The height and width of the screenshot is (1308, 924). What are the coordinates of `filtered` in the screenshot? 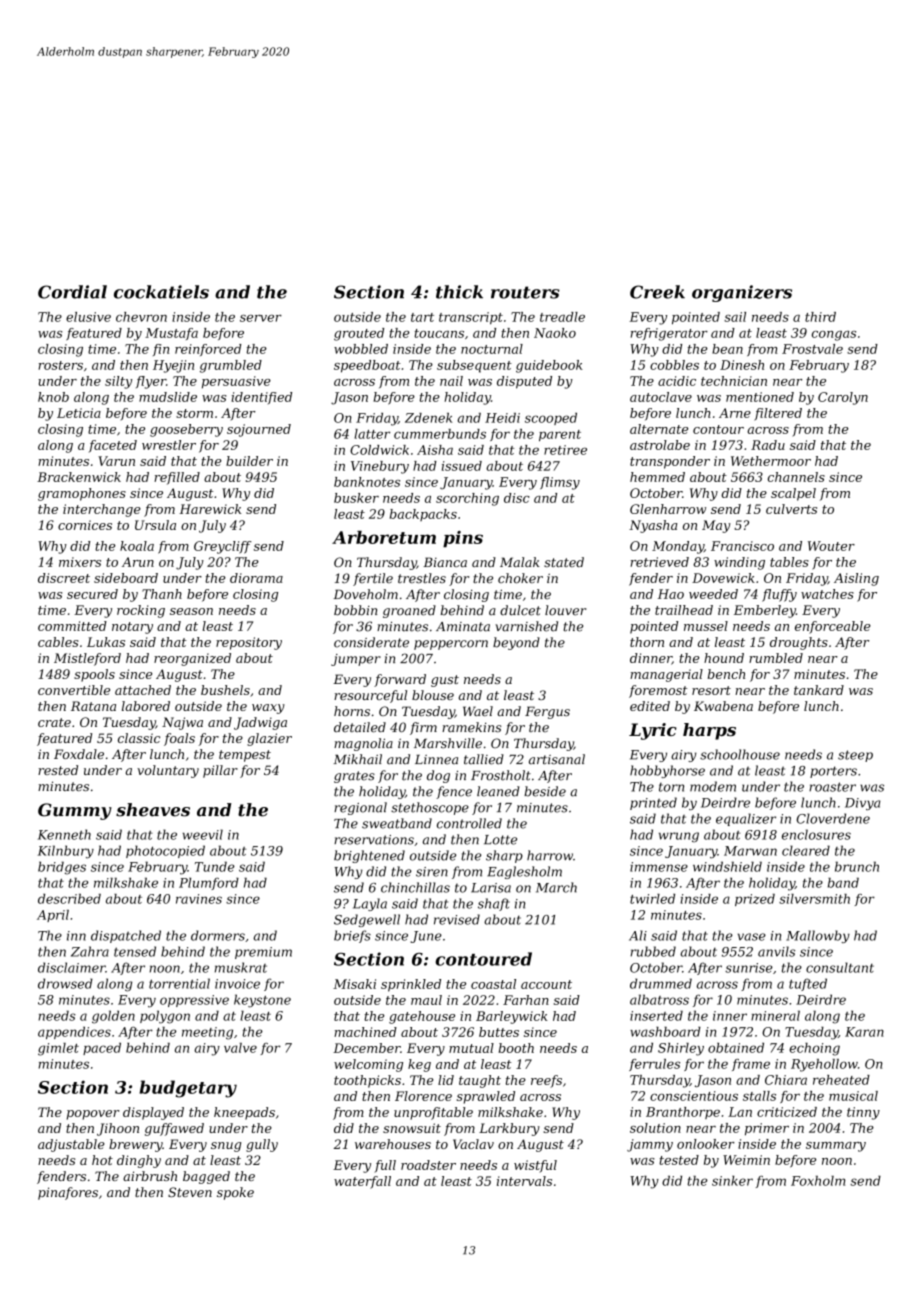 It's located at (778, 414).
